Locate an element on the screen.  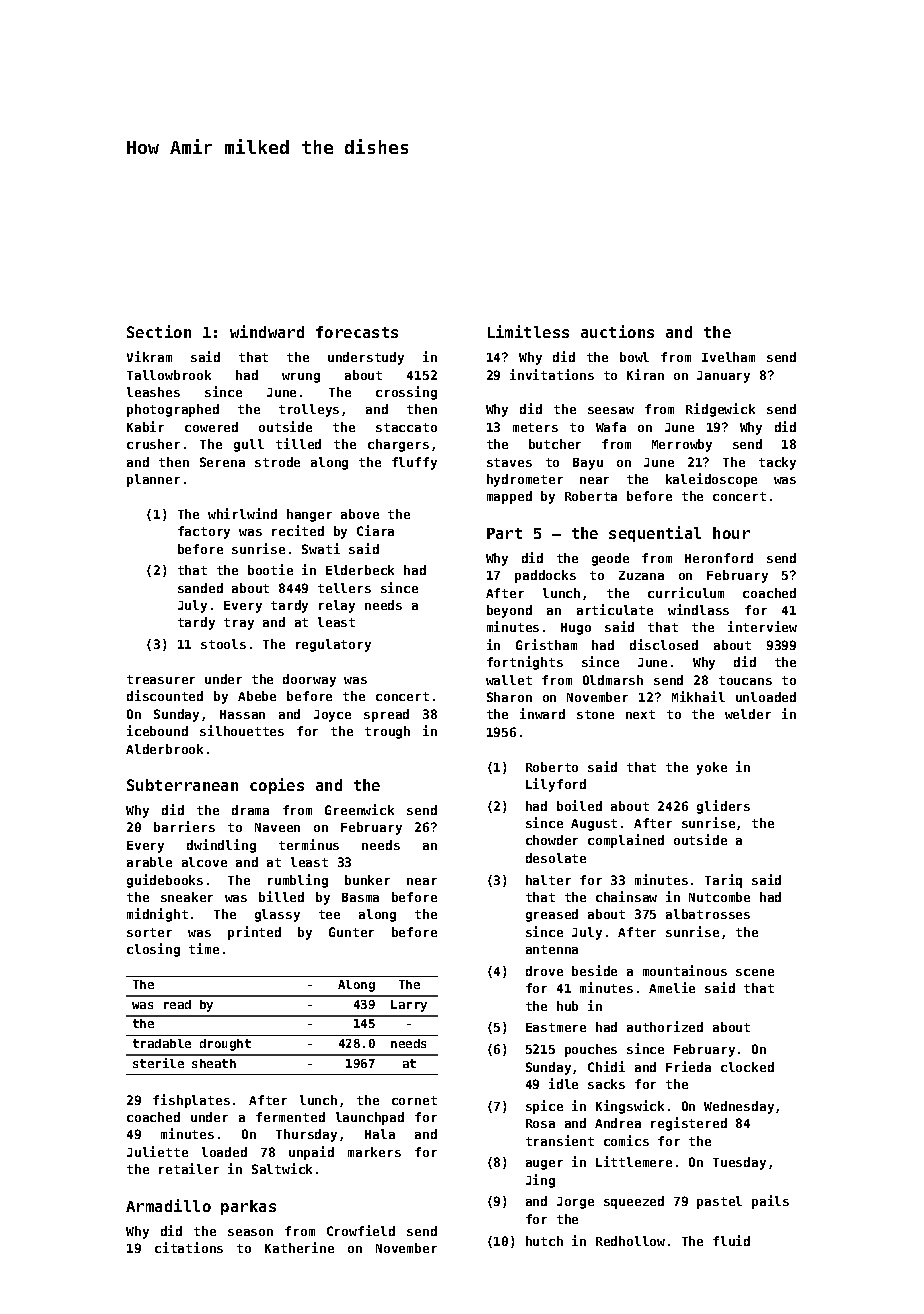
stools is located at coordinates (223, 644).
